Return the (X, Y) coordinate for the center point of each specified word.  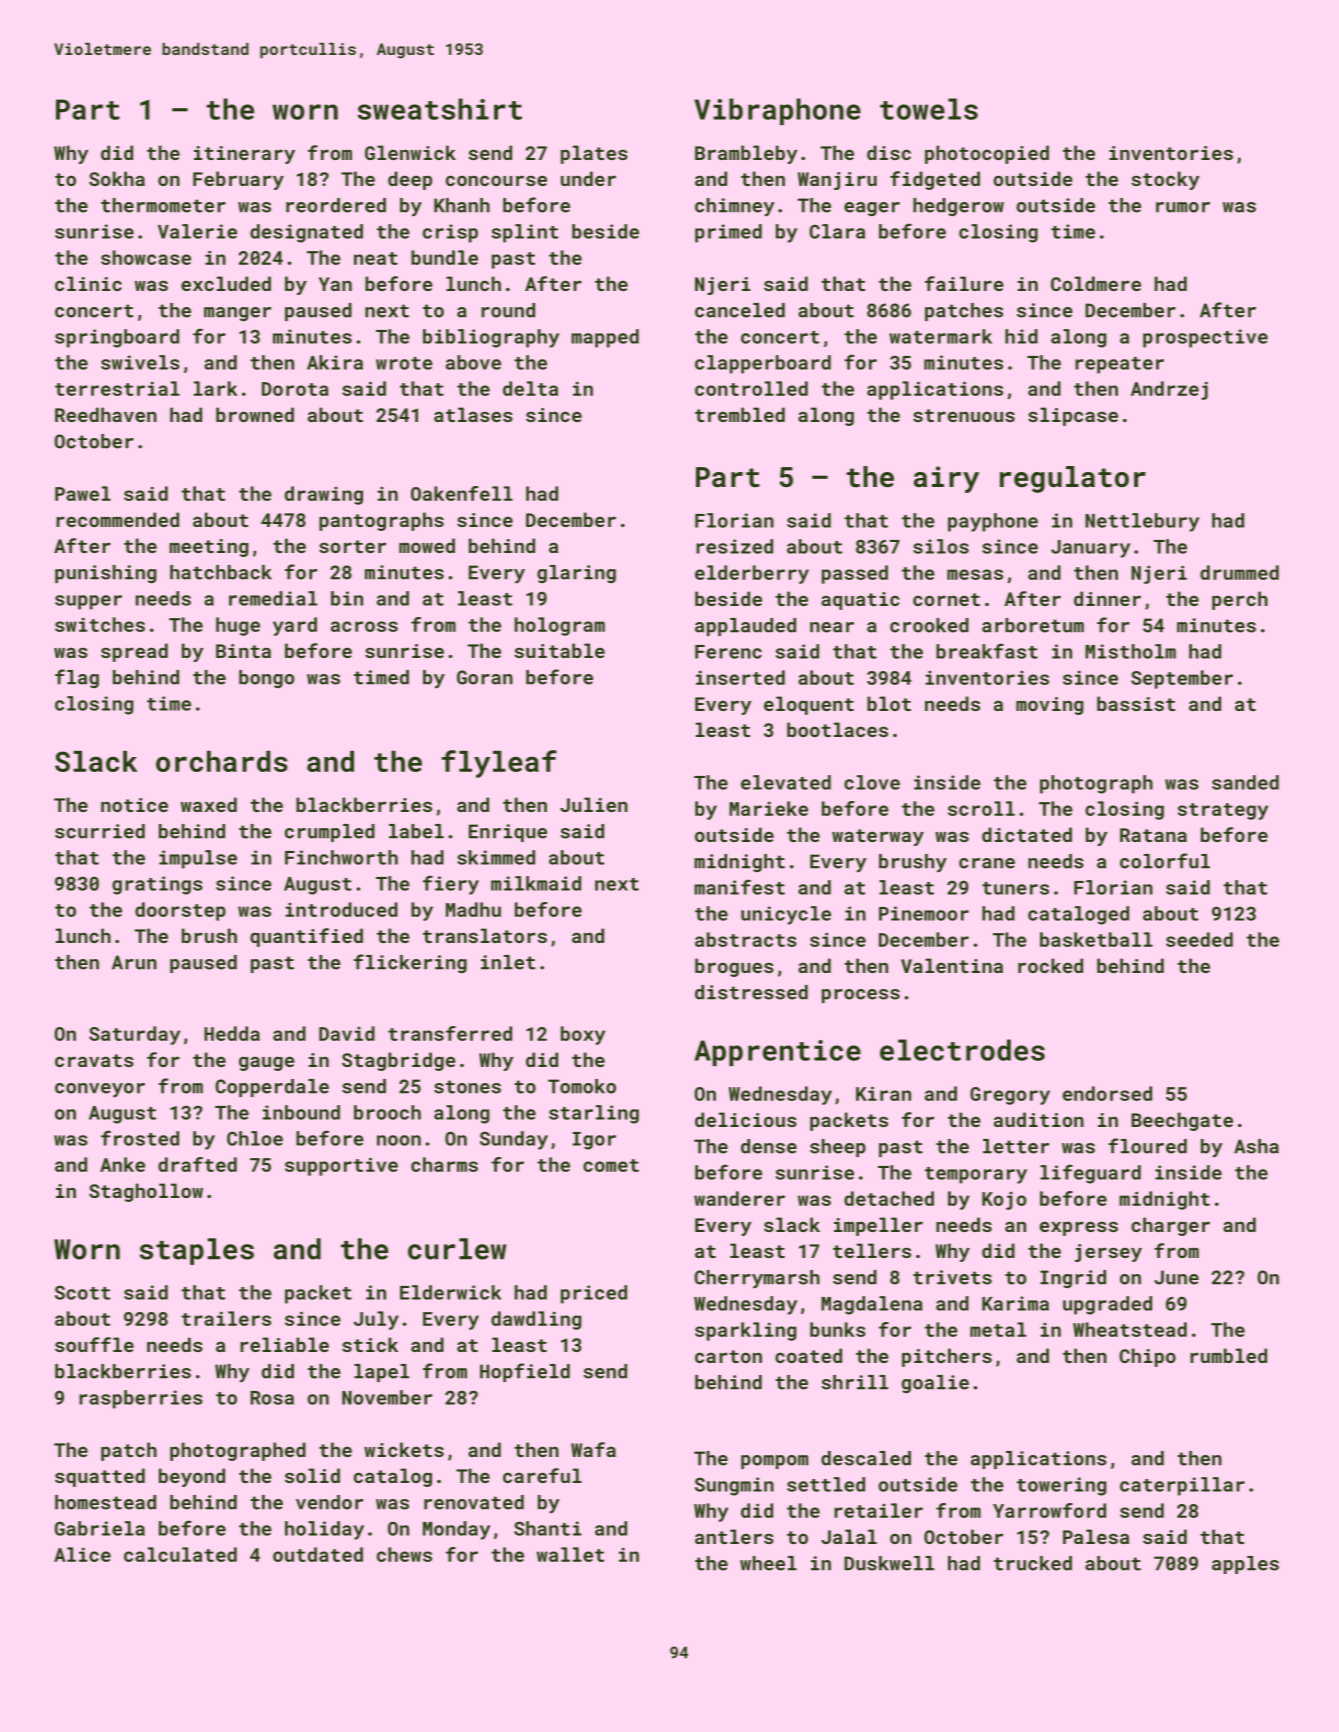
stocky (1165, 180)
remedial (273, 598)
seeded (1199, 939)
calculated (180, 1554)
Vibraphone (777, 111)
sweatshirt (440, 109)
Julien (594, 804)
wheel (768, 1563)
